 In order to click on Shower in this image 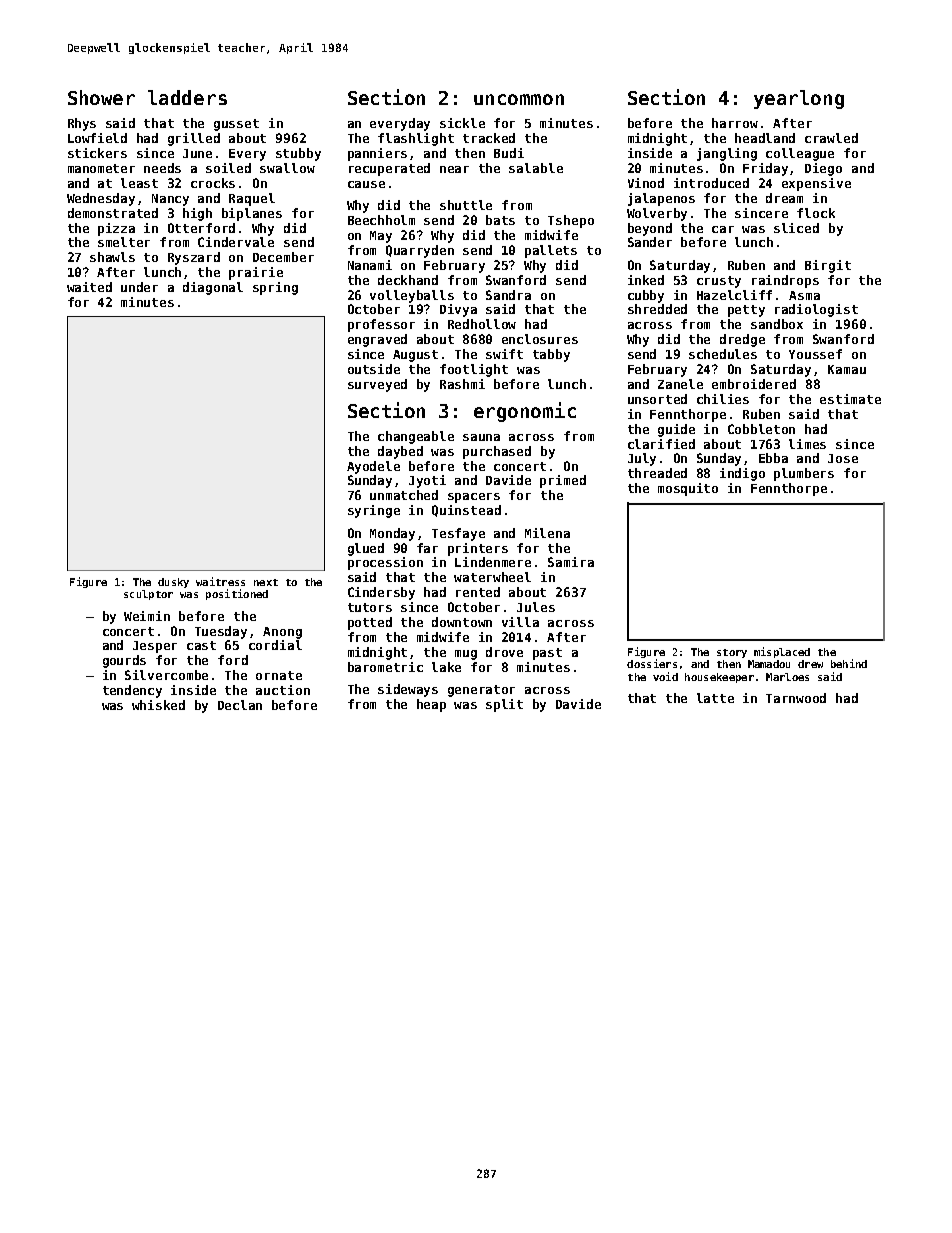, I will do `click(101, 97)`.
